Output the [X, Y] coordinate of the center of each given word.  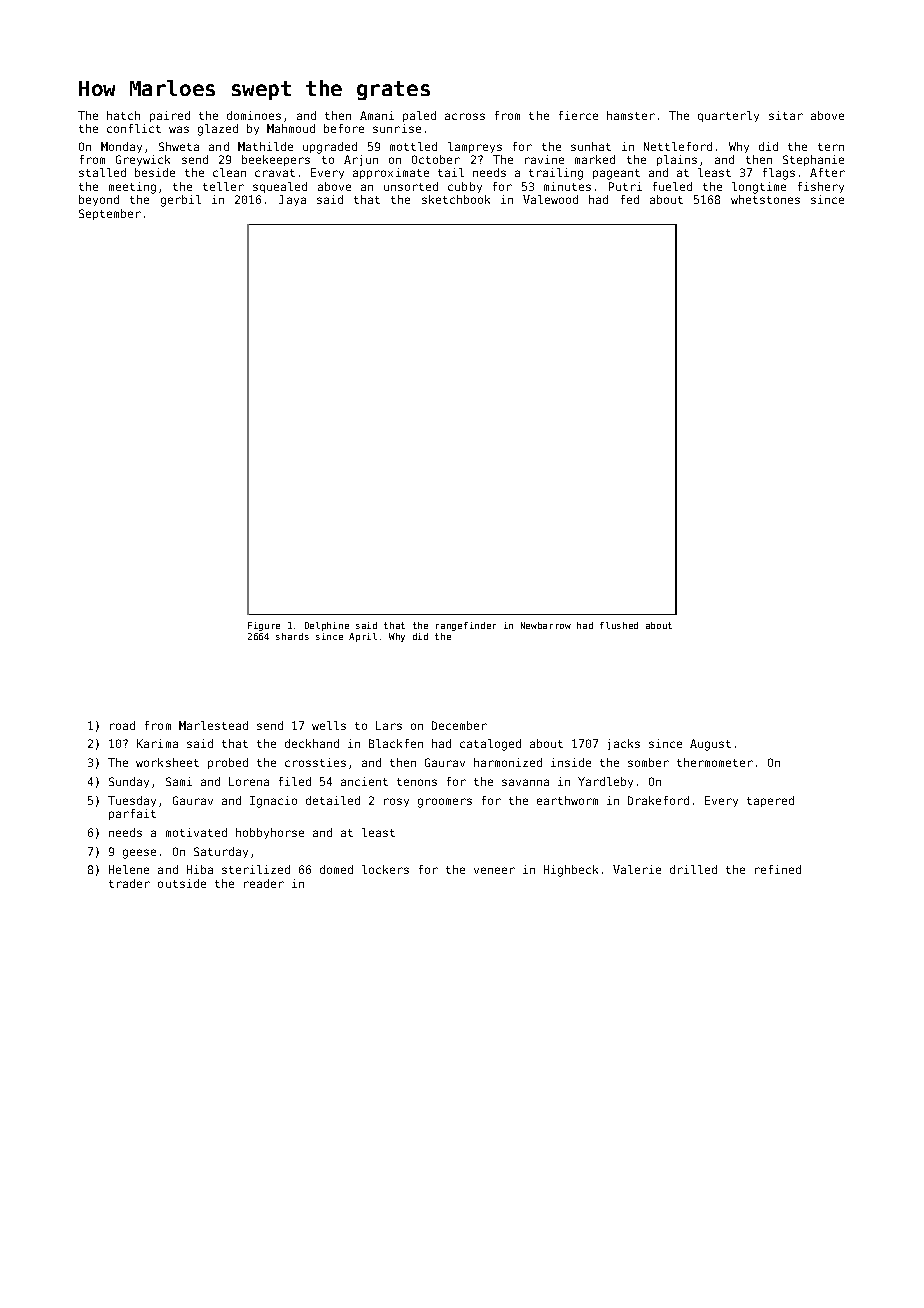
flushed [619, 625]
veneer [494, 870]
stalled [102, 172]
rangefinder [466, 626]
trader [129, 883]
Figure [264, 626]
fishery [821, 187]
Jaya [292, 200]
